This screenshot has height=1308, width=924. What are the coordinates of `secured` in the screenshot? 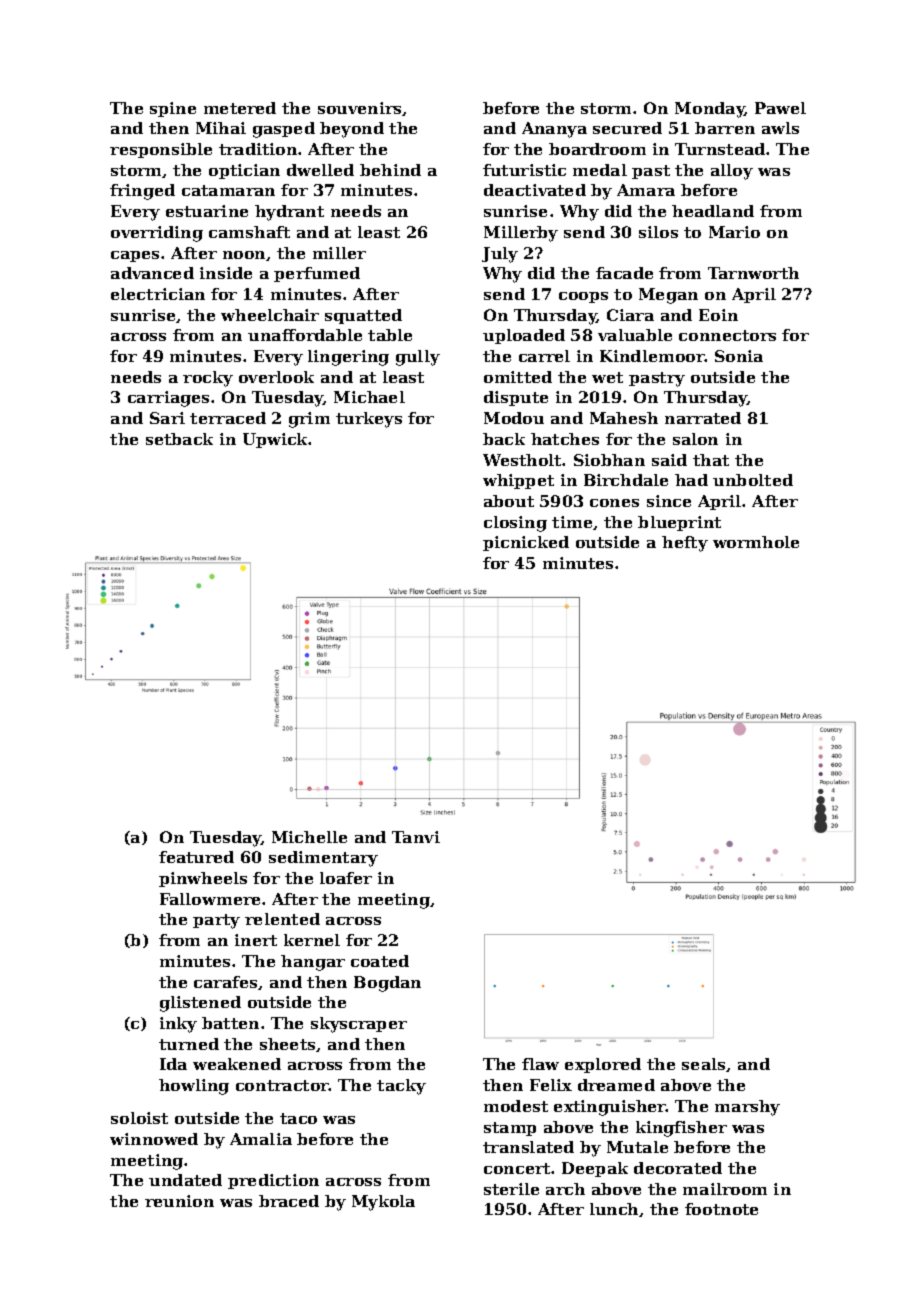 It's located at (627, 128).
